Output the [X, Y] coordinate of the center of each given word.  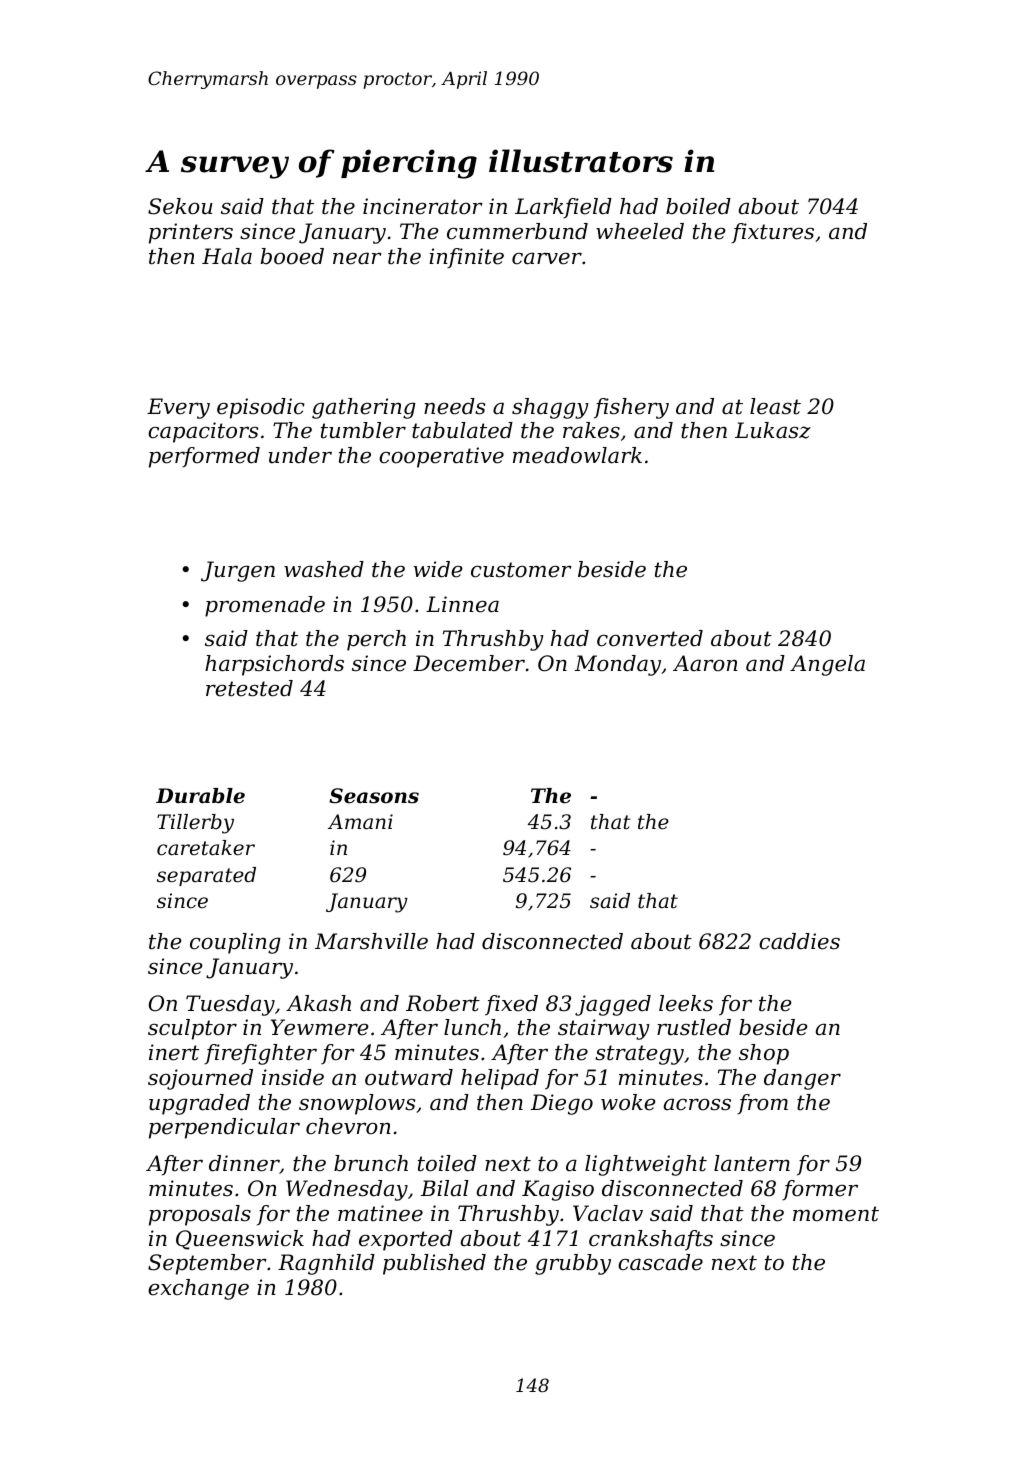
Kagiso [558, 1190]
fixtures [772, 233]
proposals [200, 1215]
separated [206, 876]
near [357, 258]
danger [802, 1079]
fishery [631, 408]
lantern [752, 1163]
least [775, 406]
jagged [613, 1005]
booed [292, 256]
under [300, 455]
